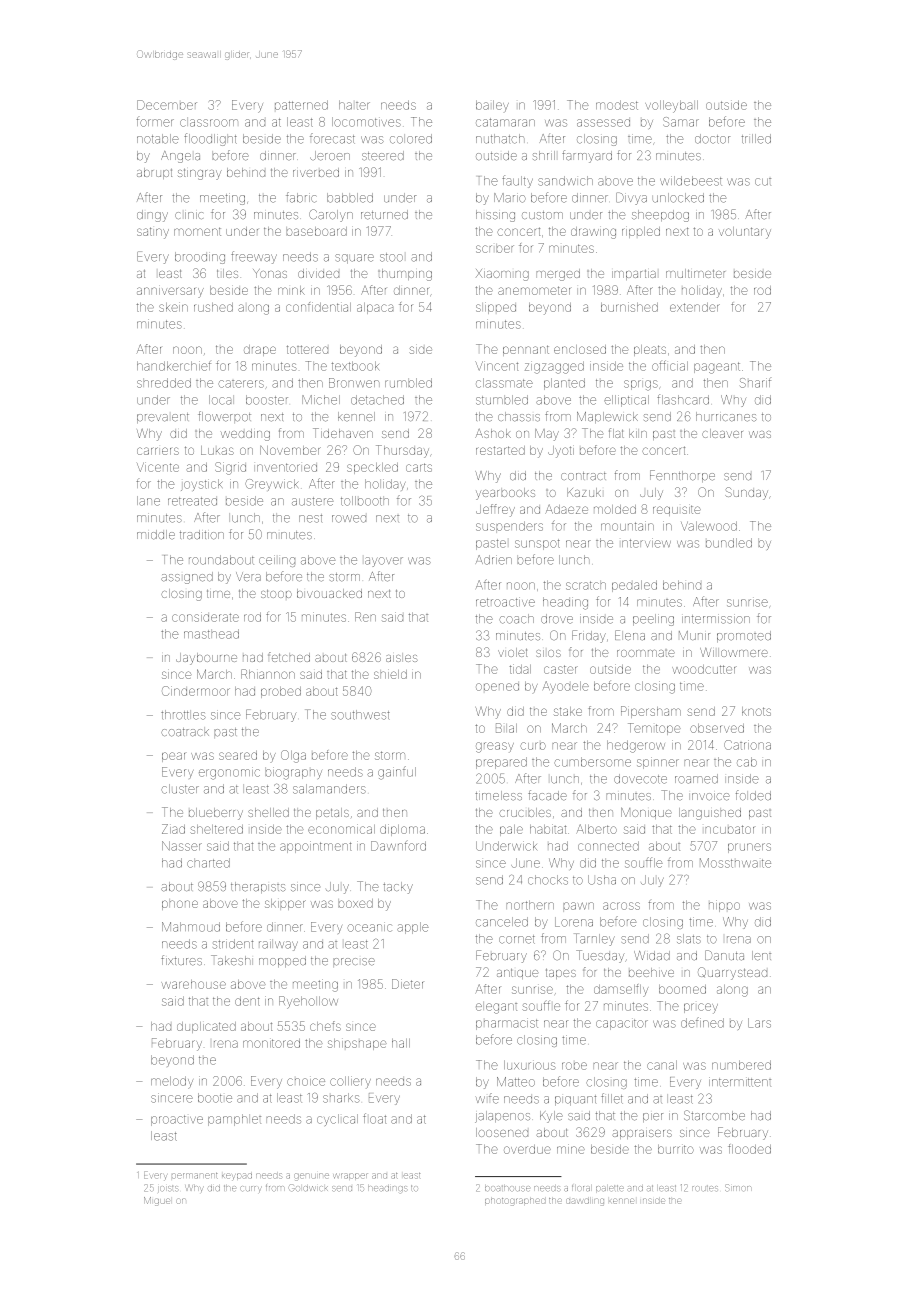  I want to click on phone, so click(180, 905).
